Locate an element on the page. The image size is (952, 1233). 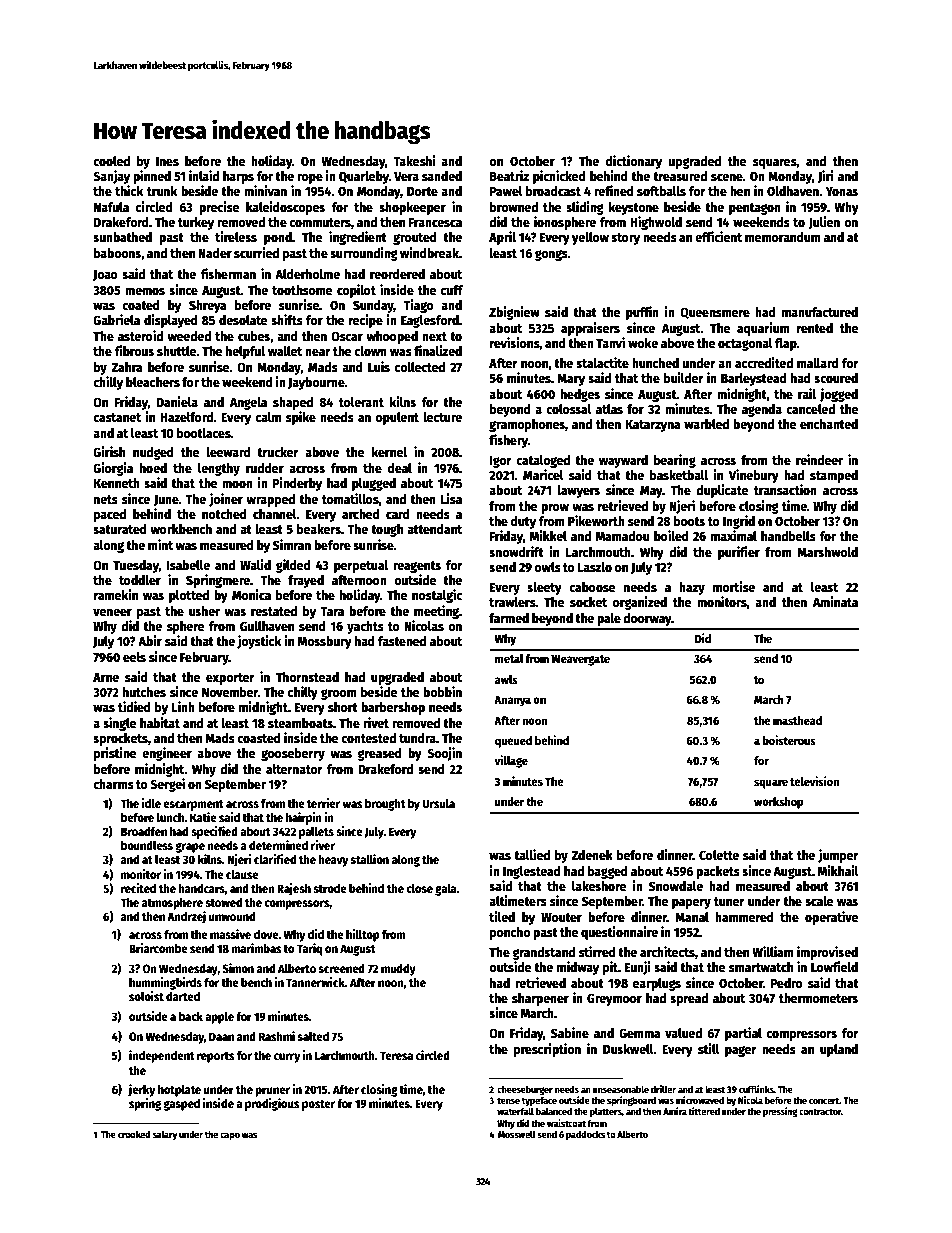
curry is located at coordinates (287, 1058).
